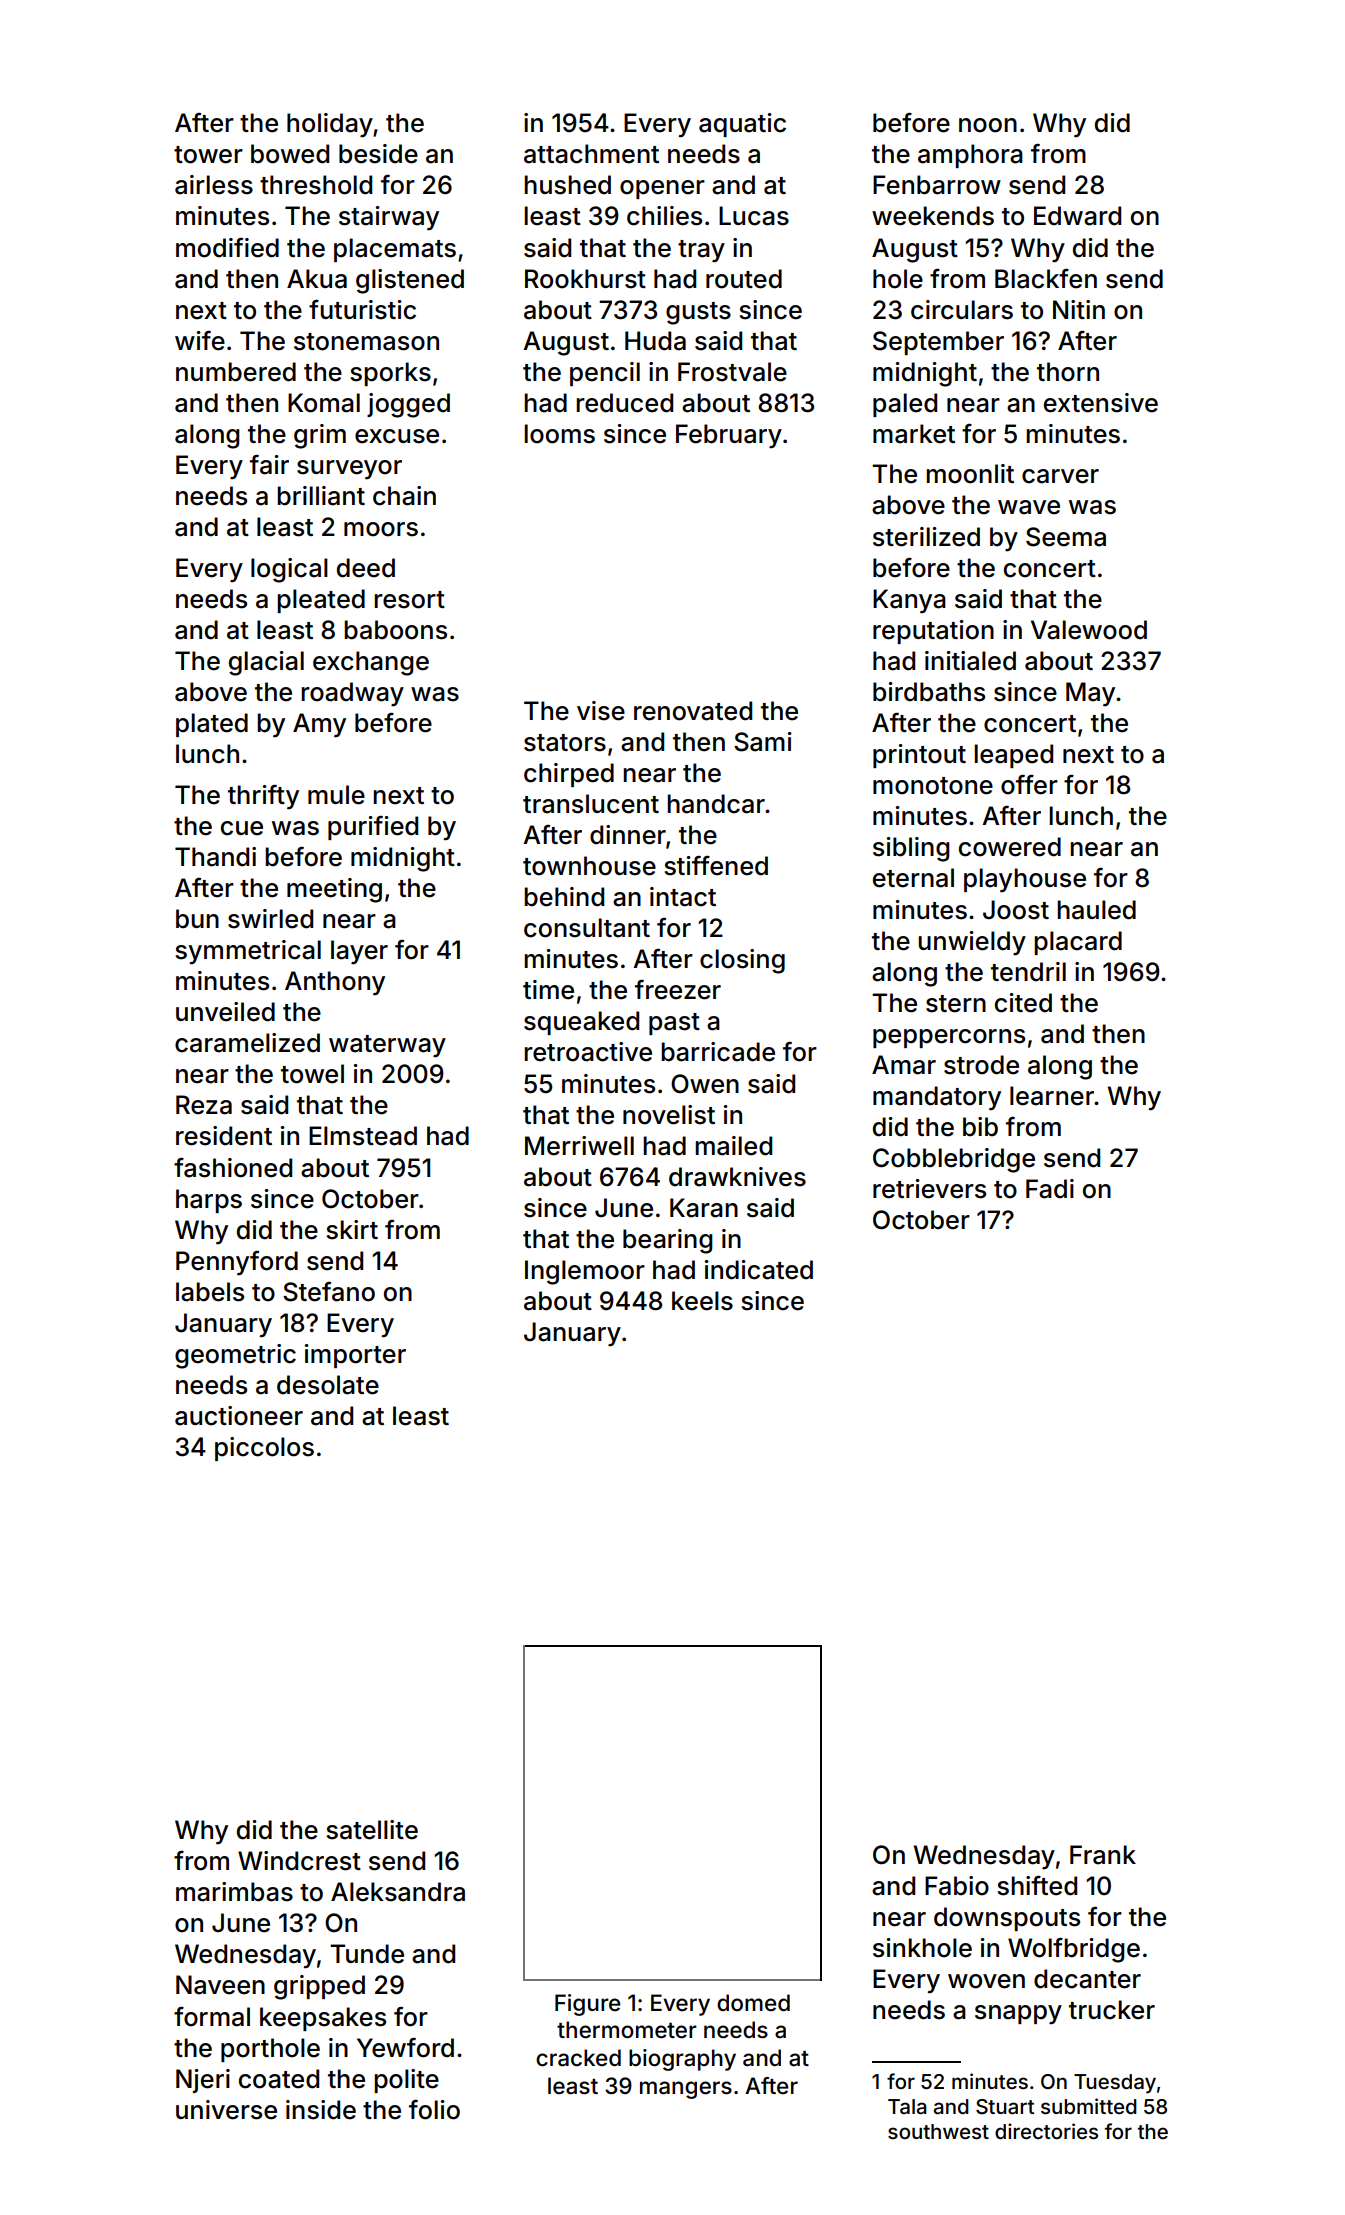  I want to click on marimbas, so click(234, 1892).
